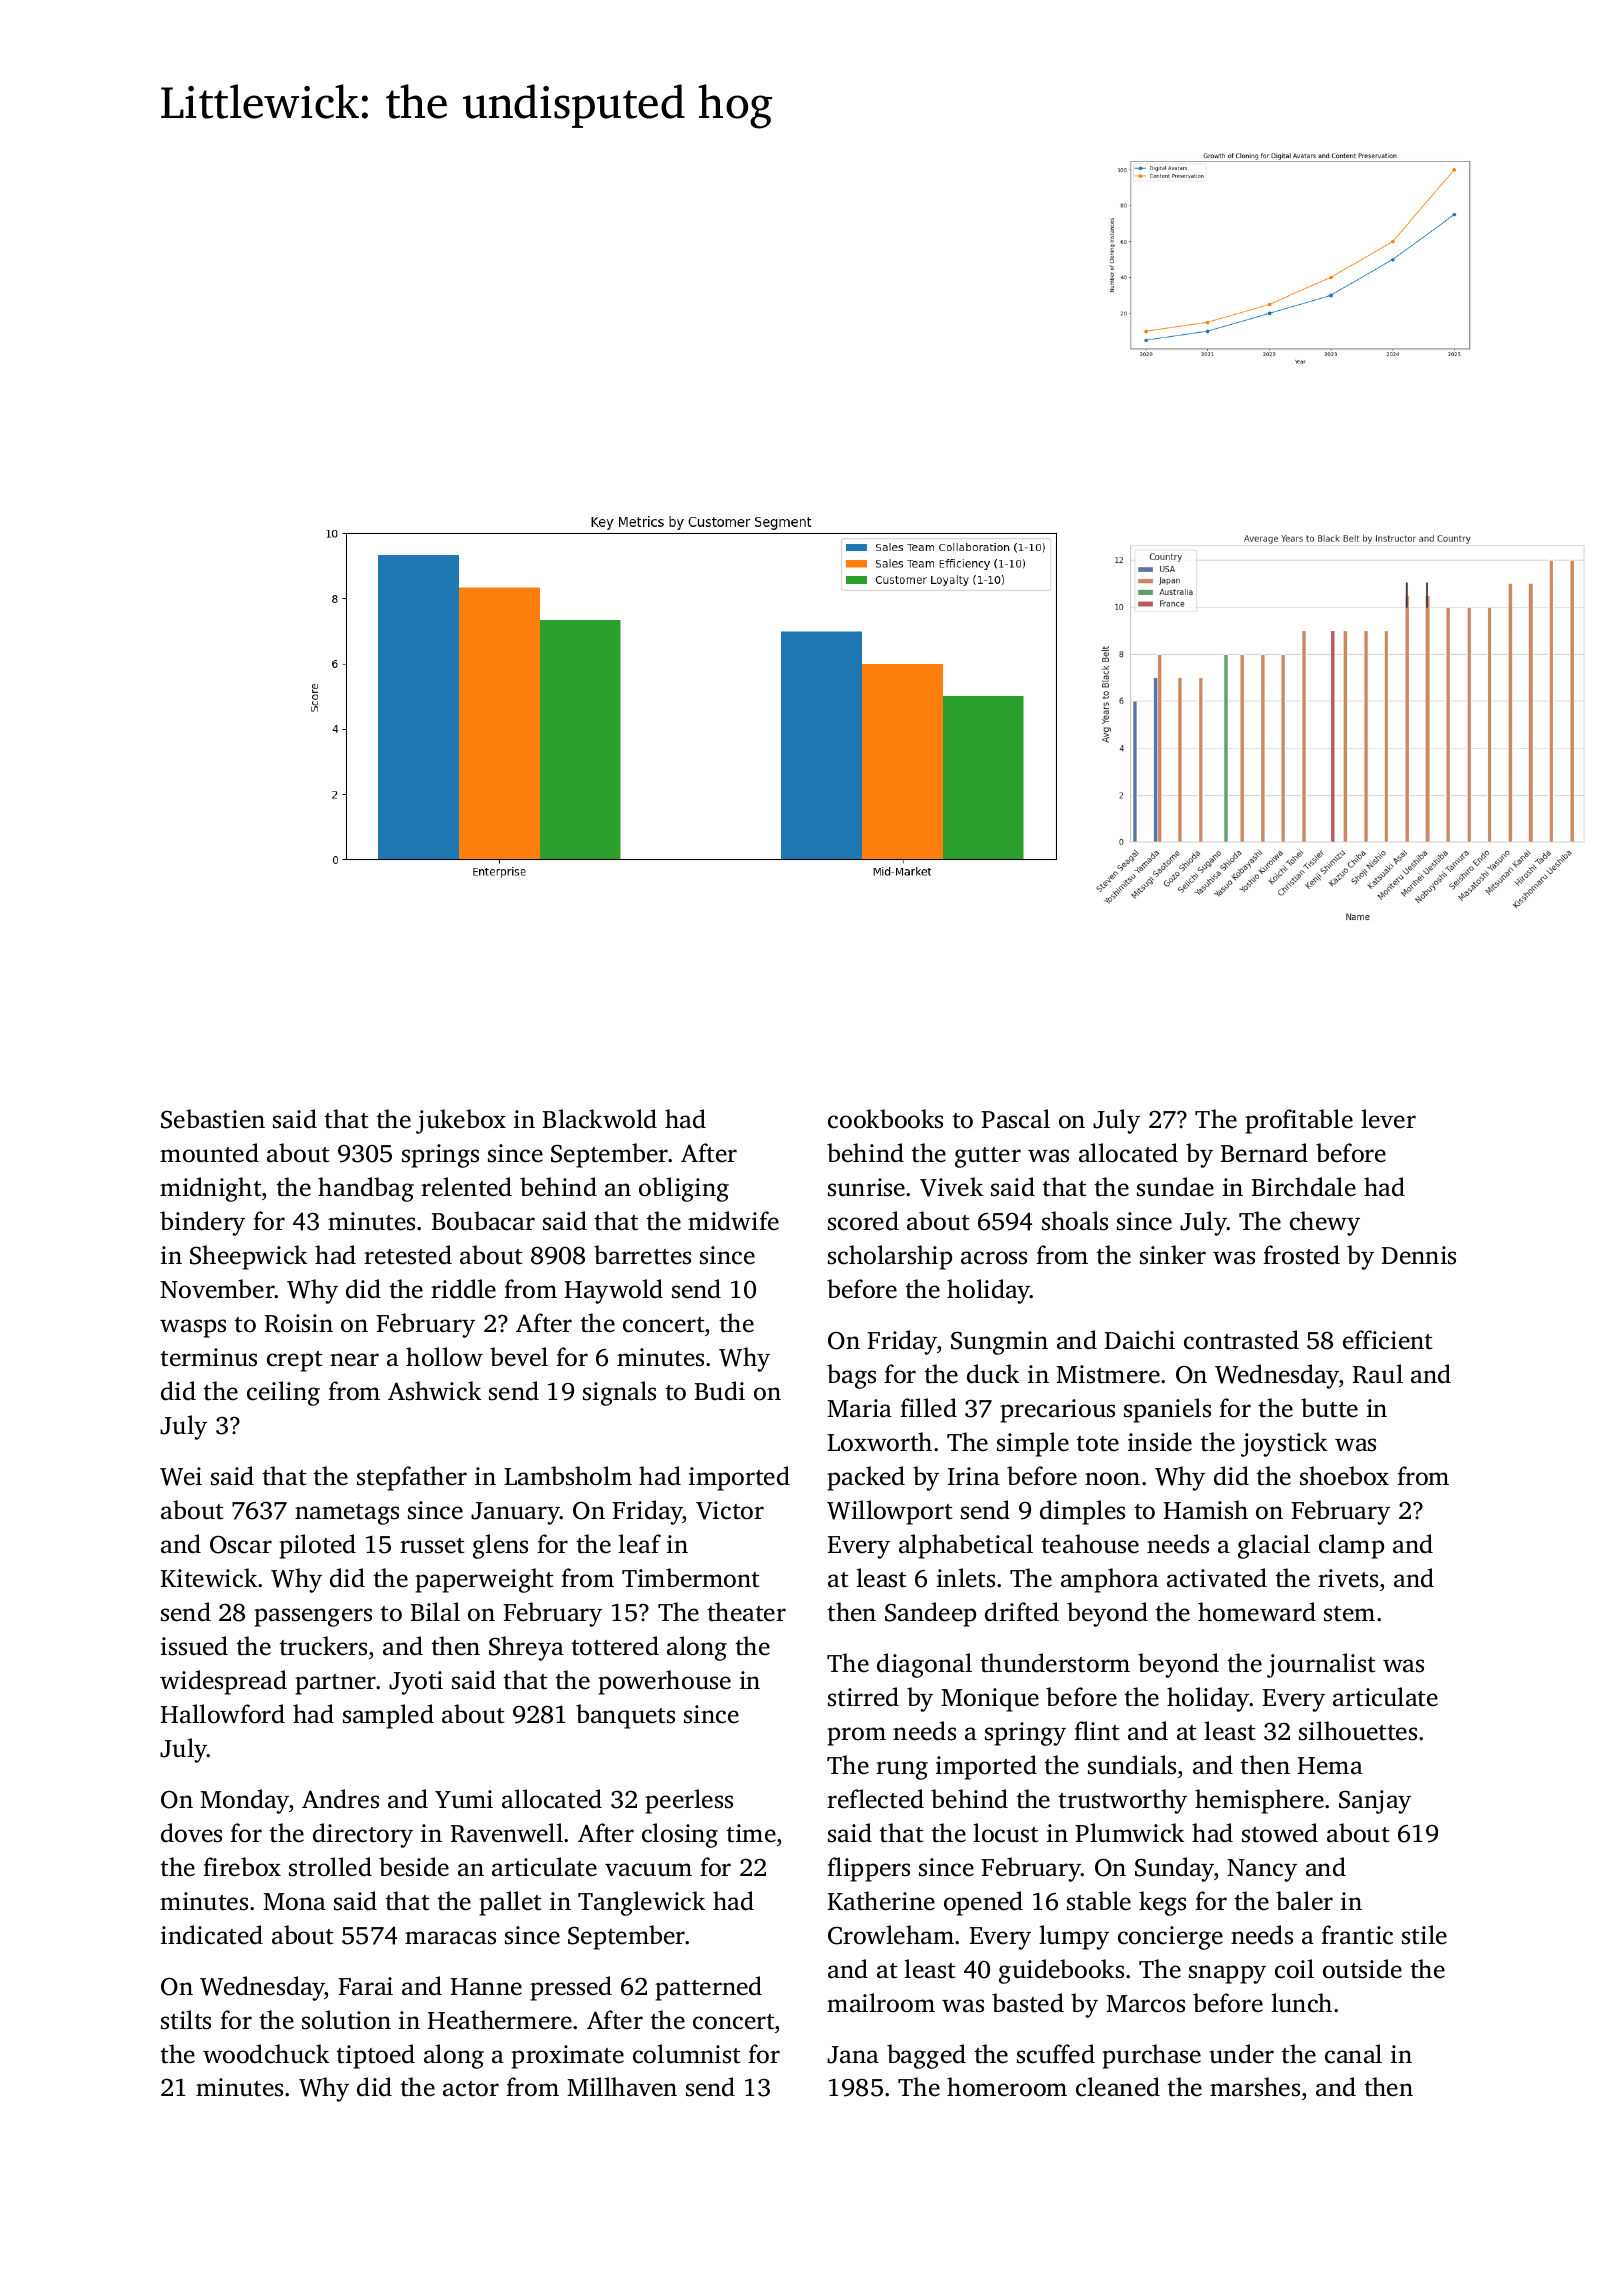 Image resolution: width=1620 pixels, height=2292 pixels. What do you see at coordinates (1325, 1223) in the screenshot?
I see `chewy` at bounding box center [1325, 1223].
